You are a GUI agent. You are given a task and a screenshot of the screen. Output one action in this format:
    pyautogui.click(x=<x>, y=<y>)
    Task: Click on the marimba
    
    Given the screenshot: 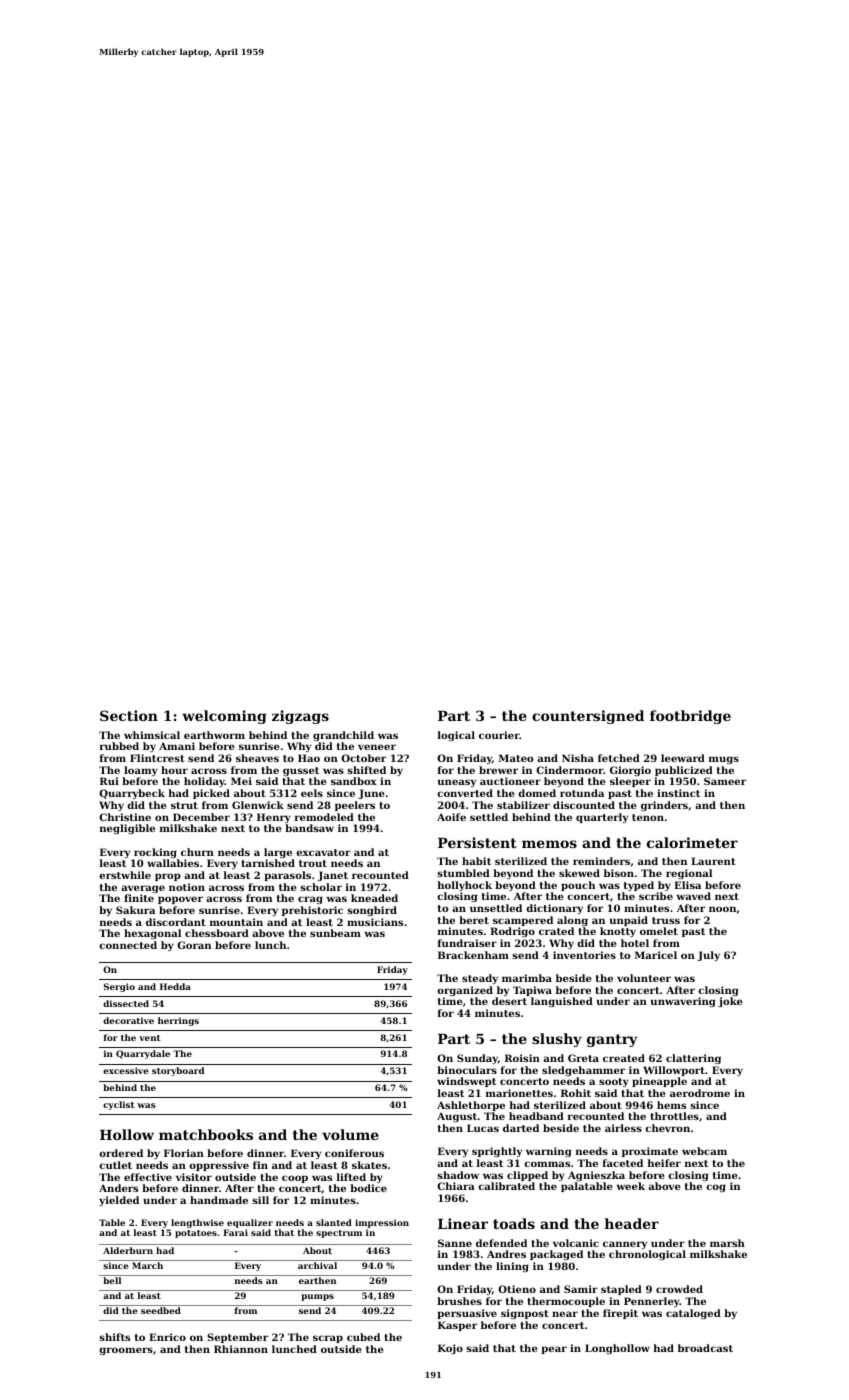 What is the action you would take?
    pyautogui.click(x=527, y=978)
